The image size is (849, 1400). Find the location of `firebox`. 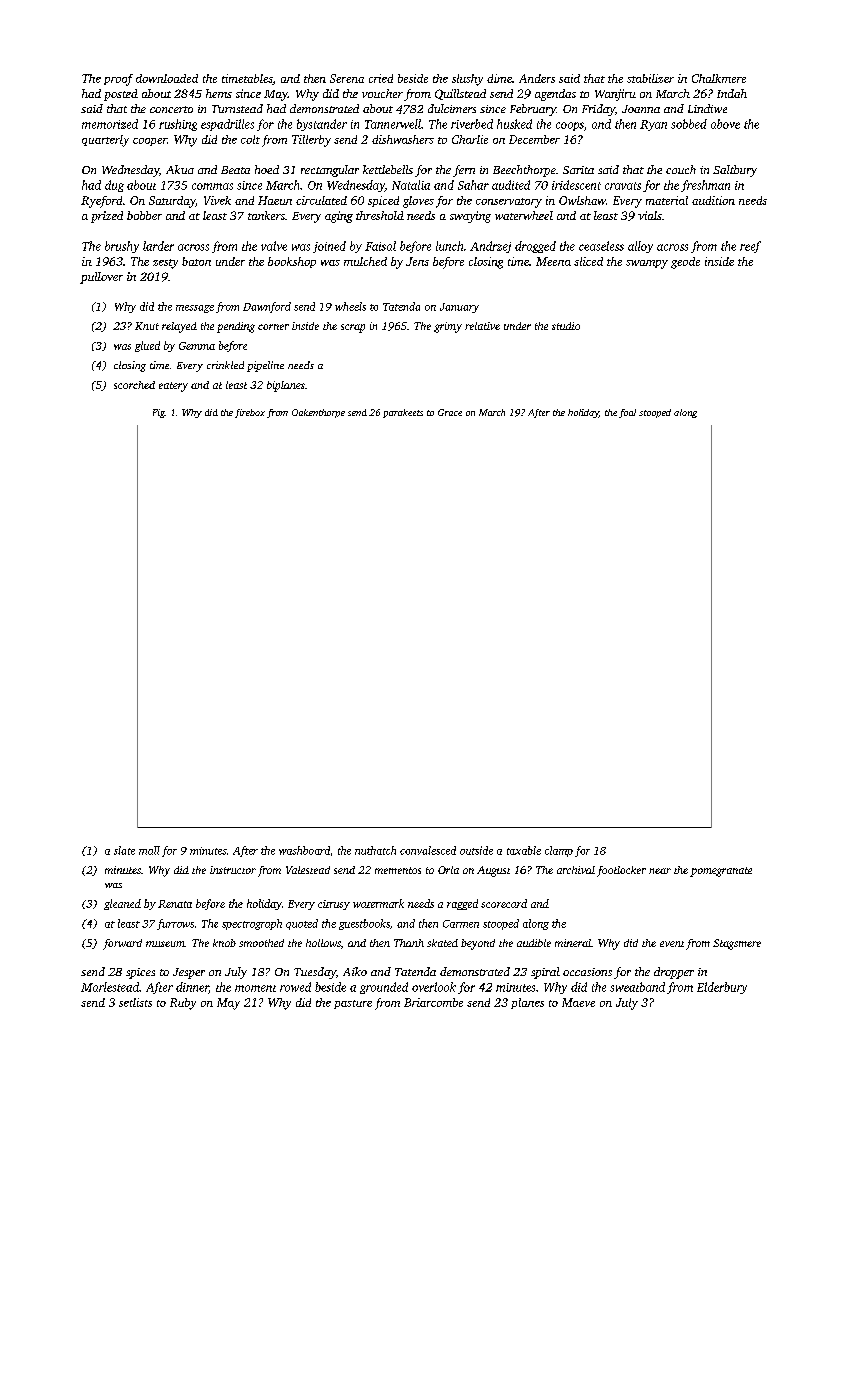

firebox is located at coordinates (250, 413).
